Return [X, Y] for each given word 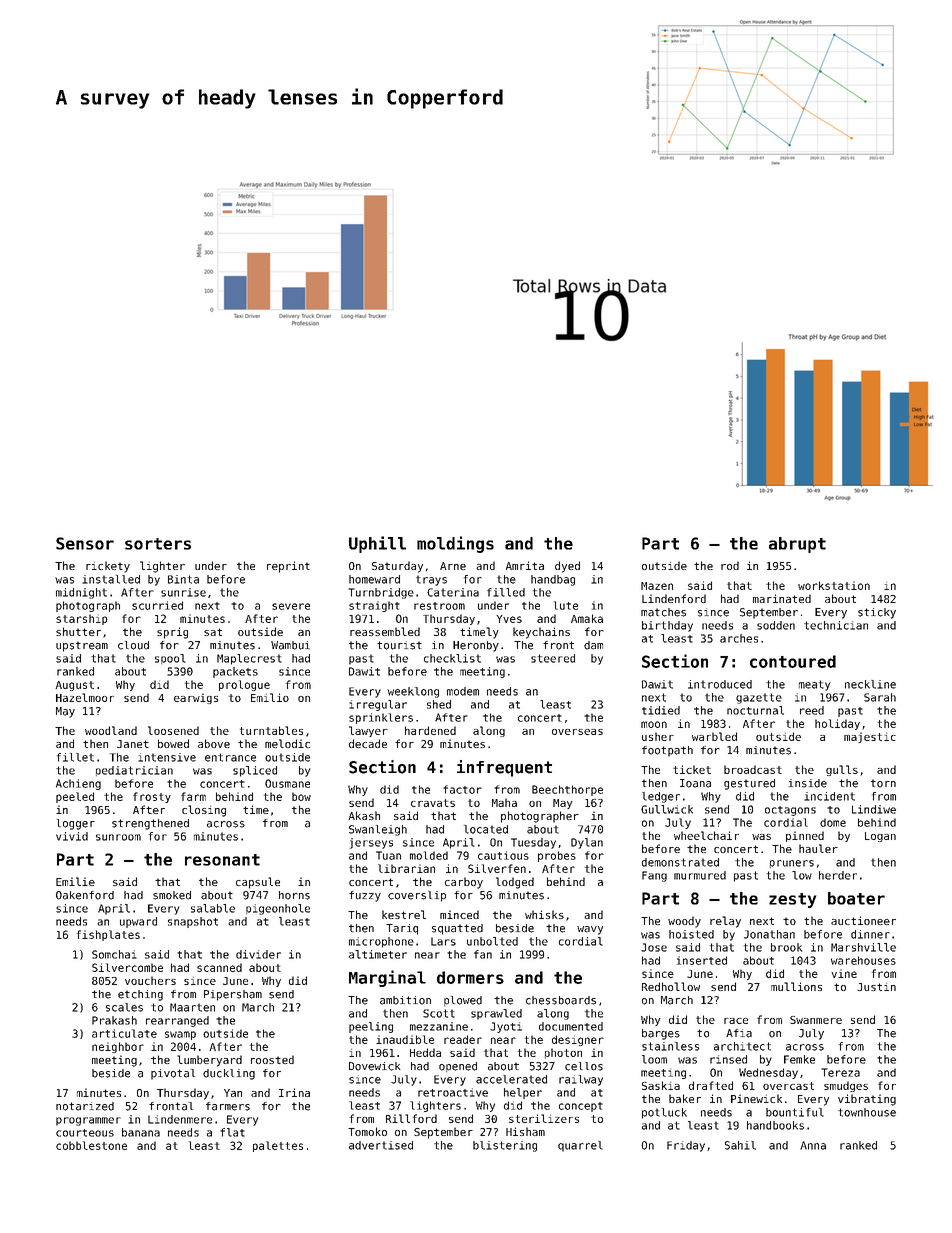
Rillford [411, 1118]
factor [462, 789]
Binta [183, 579]
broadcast [753, 769]
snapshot [193, 922]
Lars [443, 941]
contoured [793, 661]
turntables [271, 730]
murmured [700, 875]
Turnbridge [381, 593]
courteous [85, 1133]
